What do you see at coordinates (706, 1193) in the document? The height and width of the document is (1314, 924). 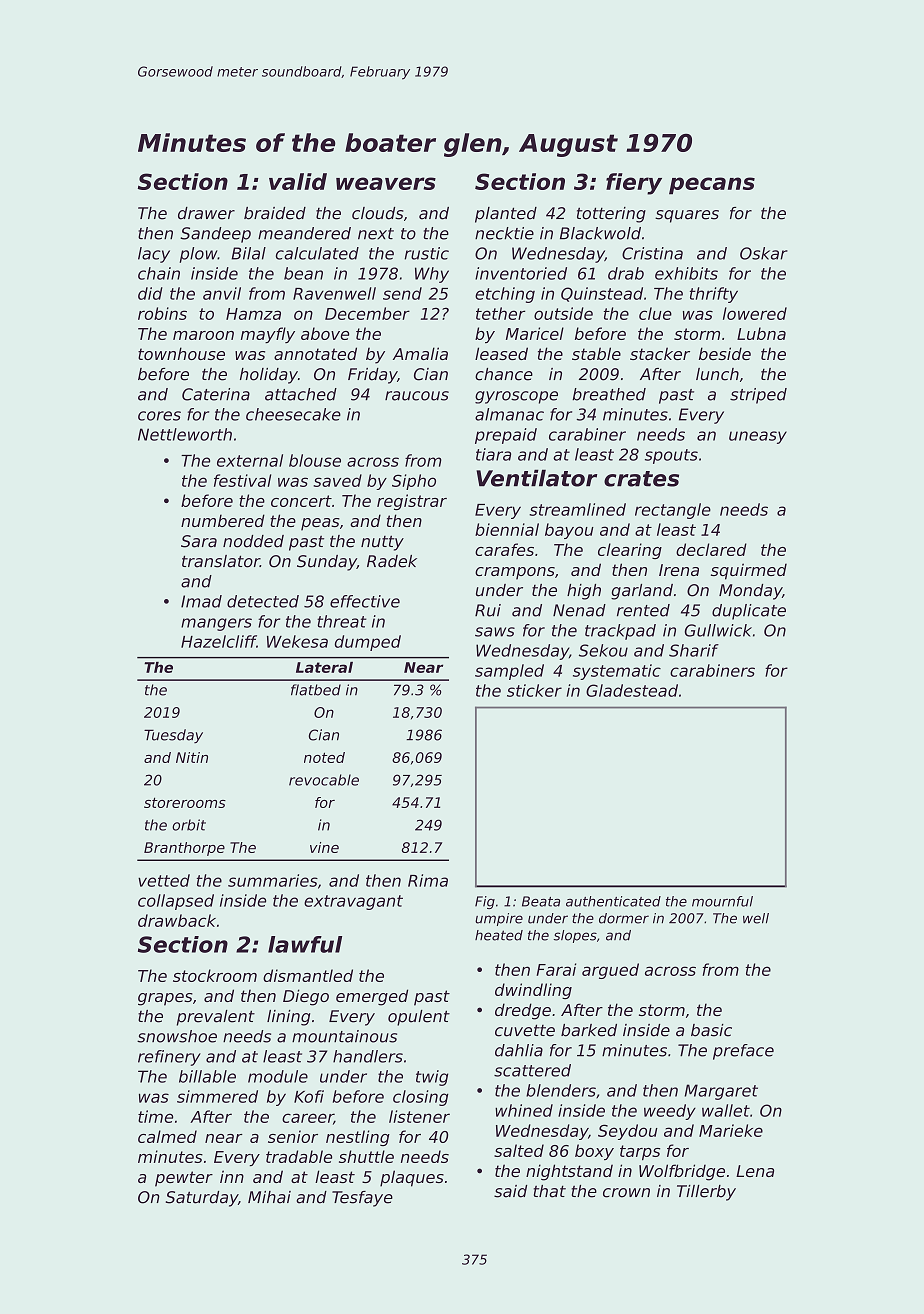 I see `Tillerby` at bounding box center [706, 1193].
